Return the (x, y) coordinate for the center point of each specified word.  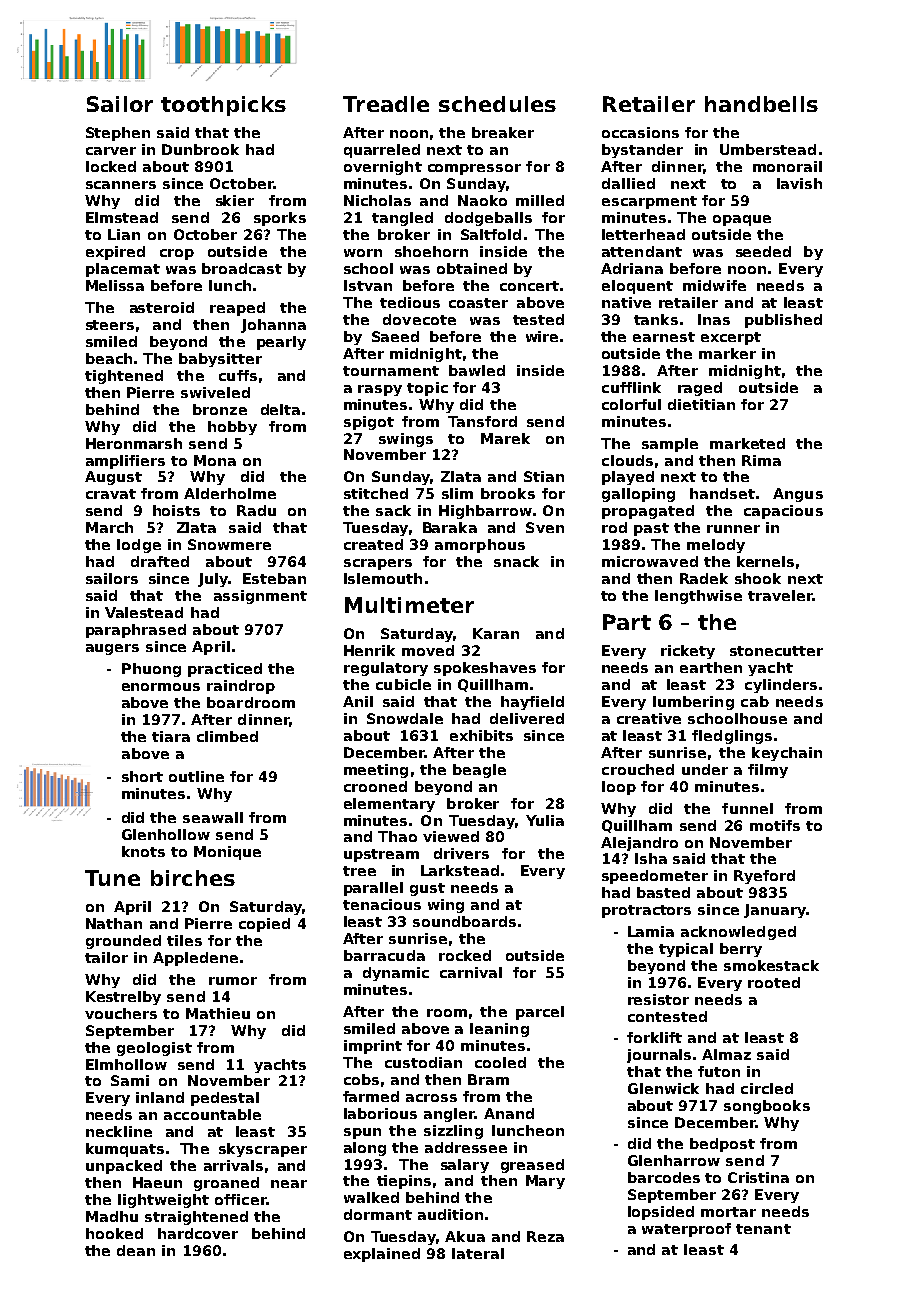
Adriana (632, 268)
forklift (654, 1037)
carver (111, 151)
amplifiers (125, 462)
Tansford (482, 421)
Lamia (651, 931)
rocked (465, 955)
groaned (226, 1184)
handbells (761, 104)
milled (540, 200)
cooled (500, 1062)
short (142, 776)
